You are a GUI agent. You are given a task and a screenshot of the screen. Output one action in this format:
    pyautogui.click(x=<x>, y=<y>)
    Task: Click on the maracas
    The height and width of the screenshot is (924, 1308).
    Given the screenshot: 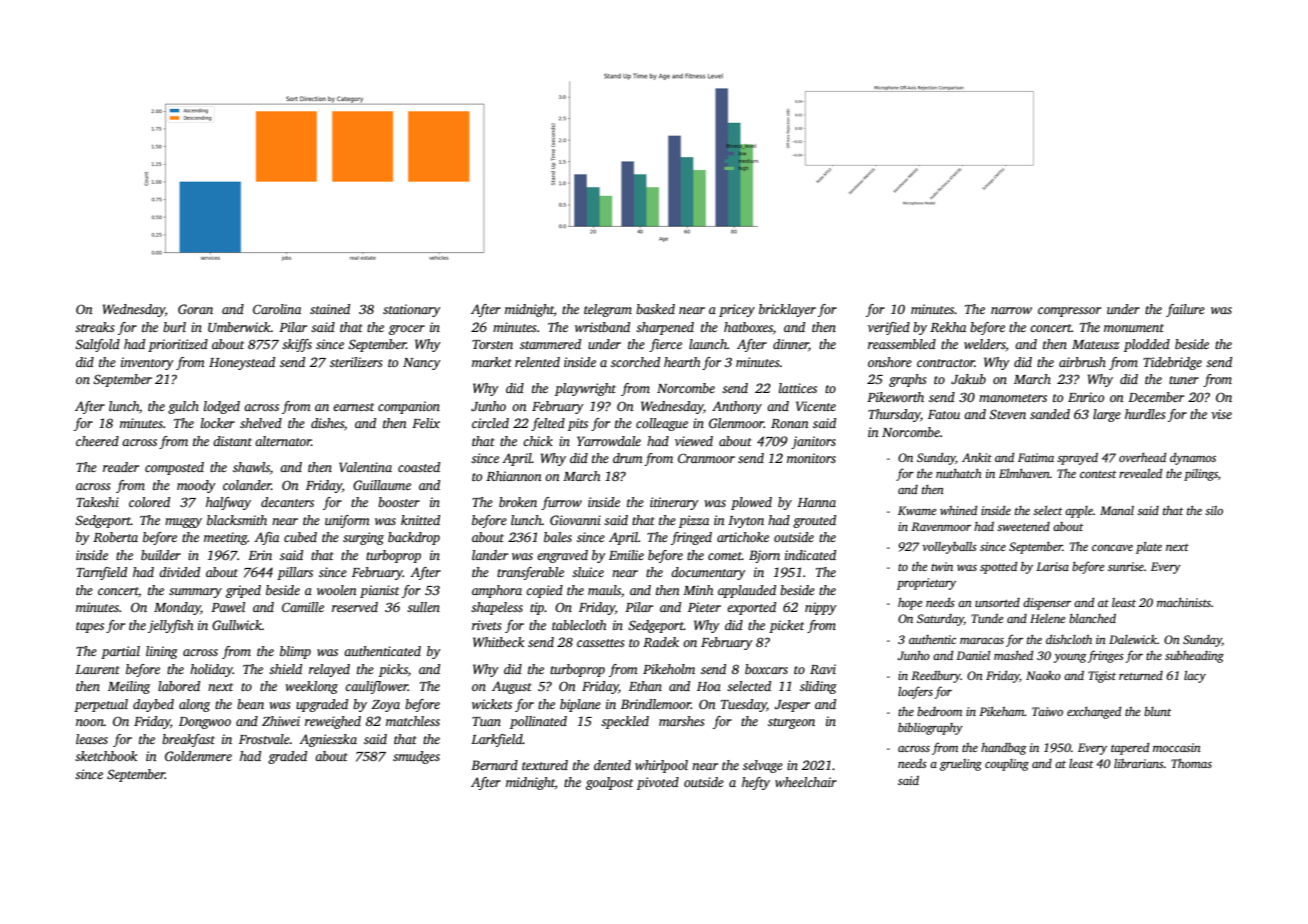 What is the action you would take?
    pyautogui.click(x=982, y=641)
